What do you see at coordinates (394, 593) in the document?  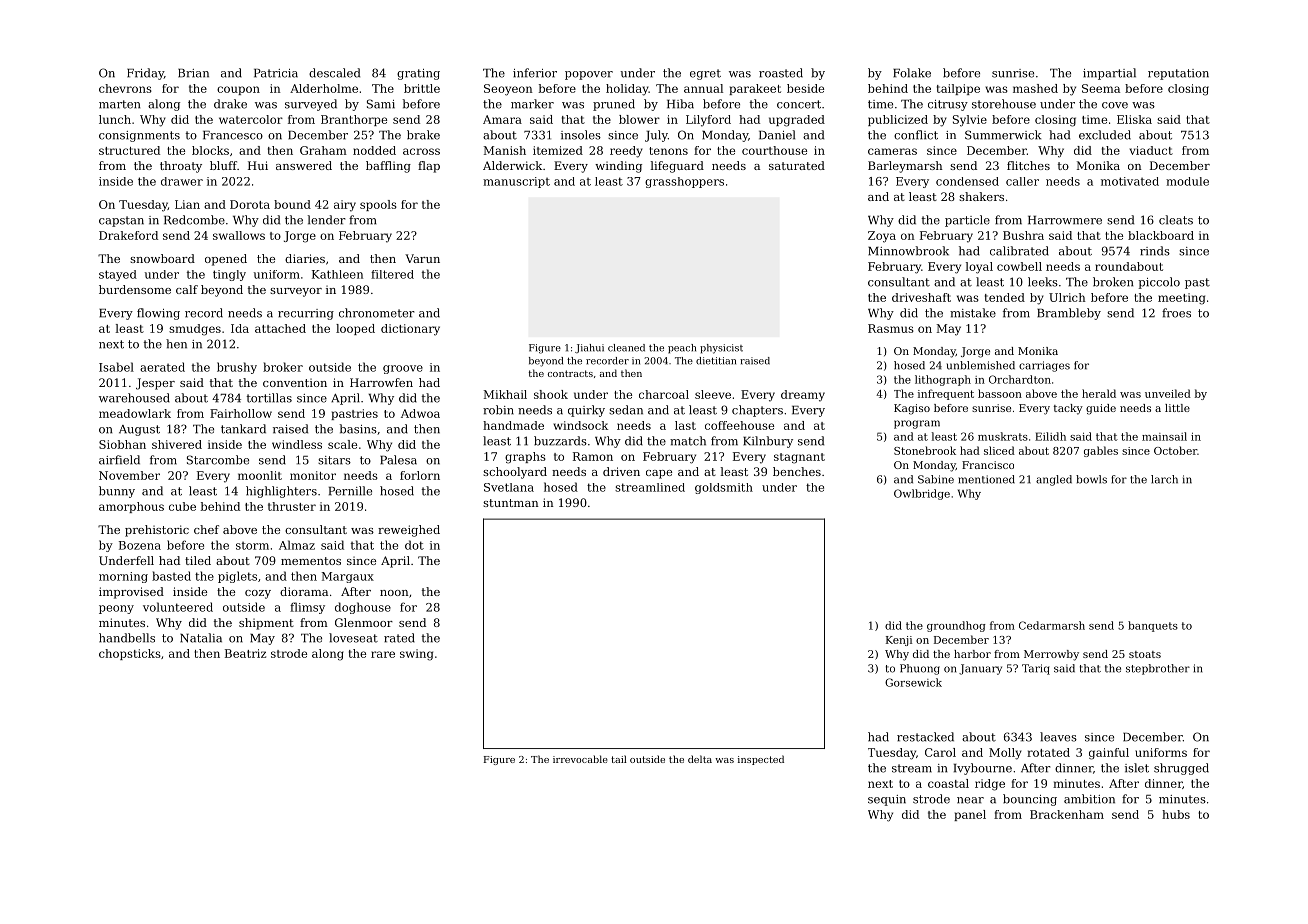 I see `noon` at bounding box center [394, 593].
